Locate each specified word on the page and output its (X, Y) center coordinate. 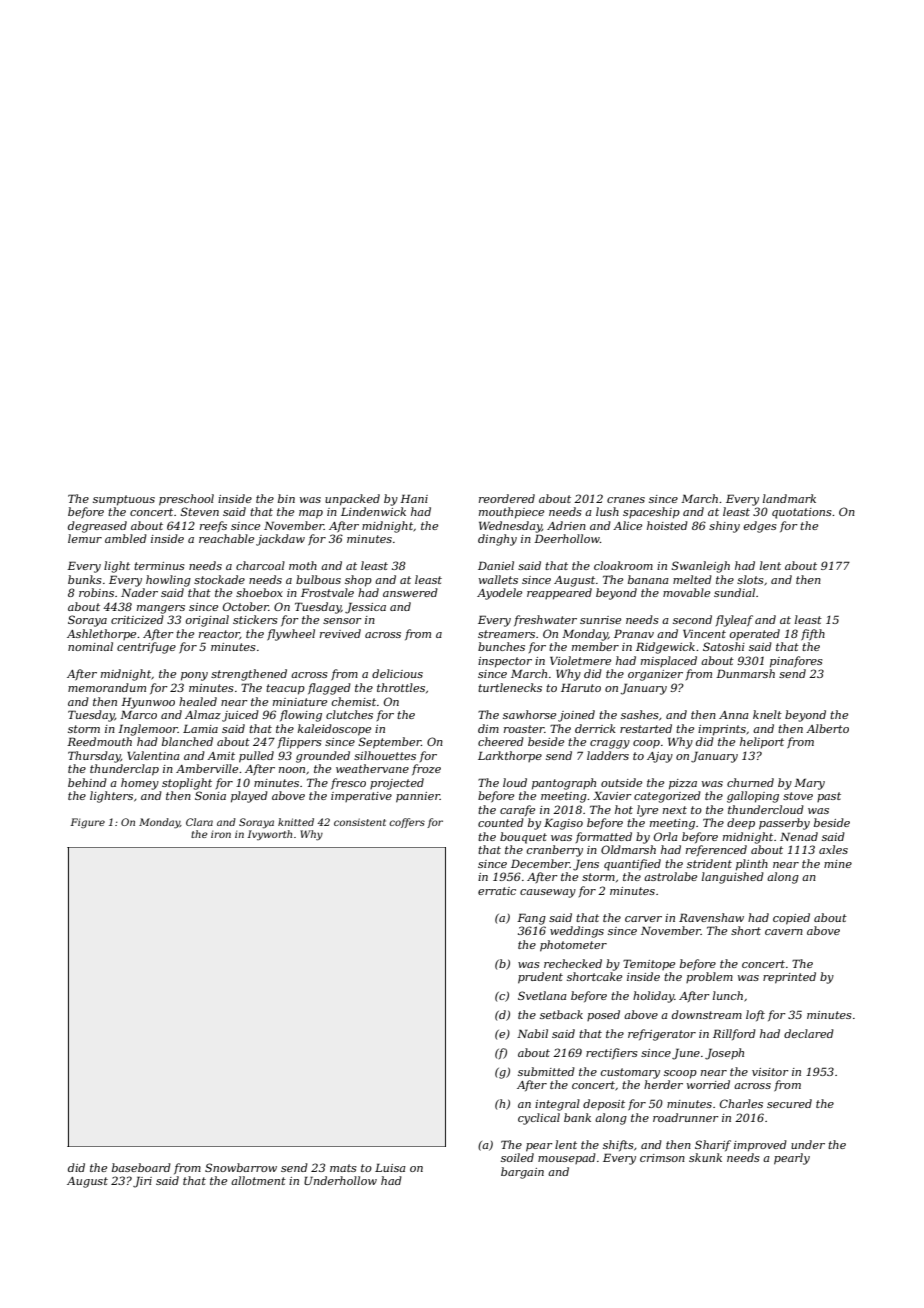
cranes (626, 500)
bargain (522, 1173)
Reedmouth (99, 741)
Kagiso (563, 824)
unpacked (352, 500)
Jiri (142, 1182)
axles (833, 849)
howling (168, 581)
